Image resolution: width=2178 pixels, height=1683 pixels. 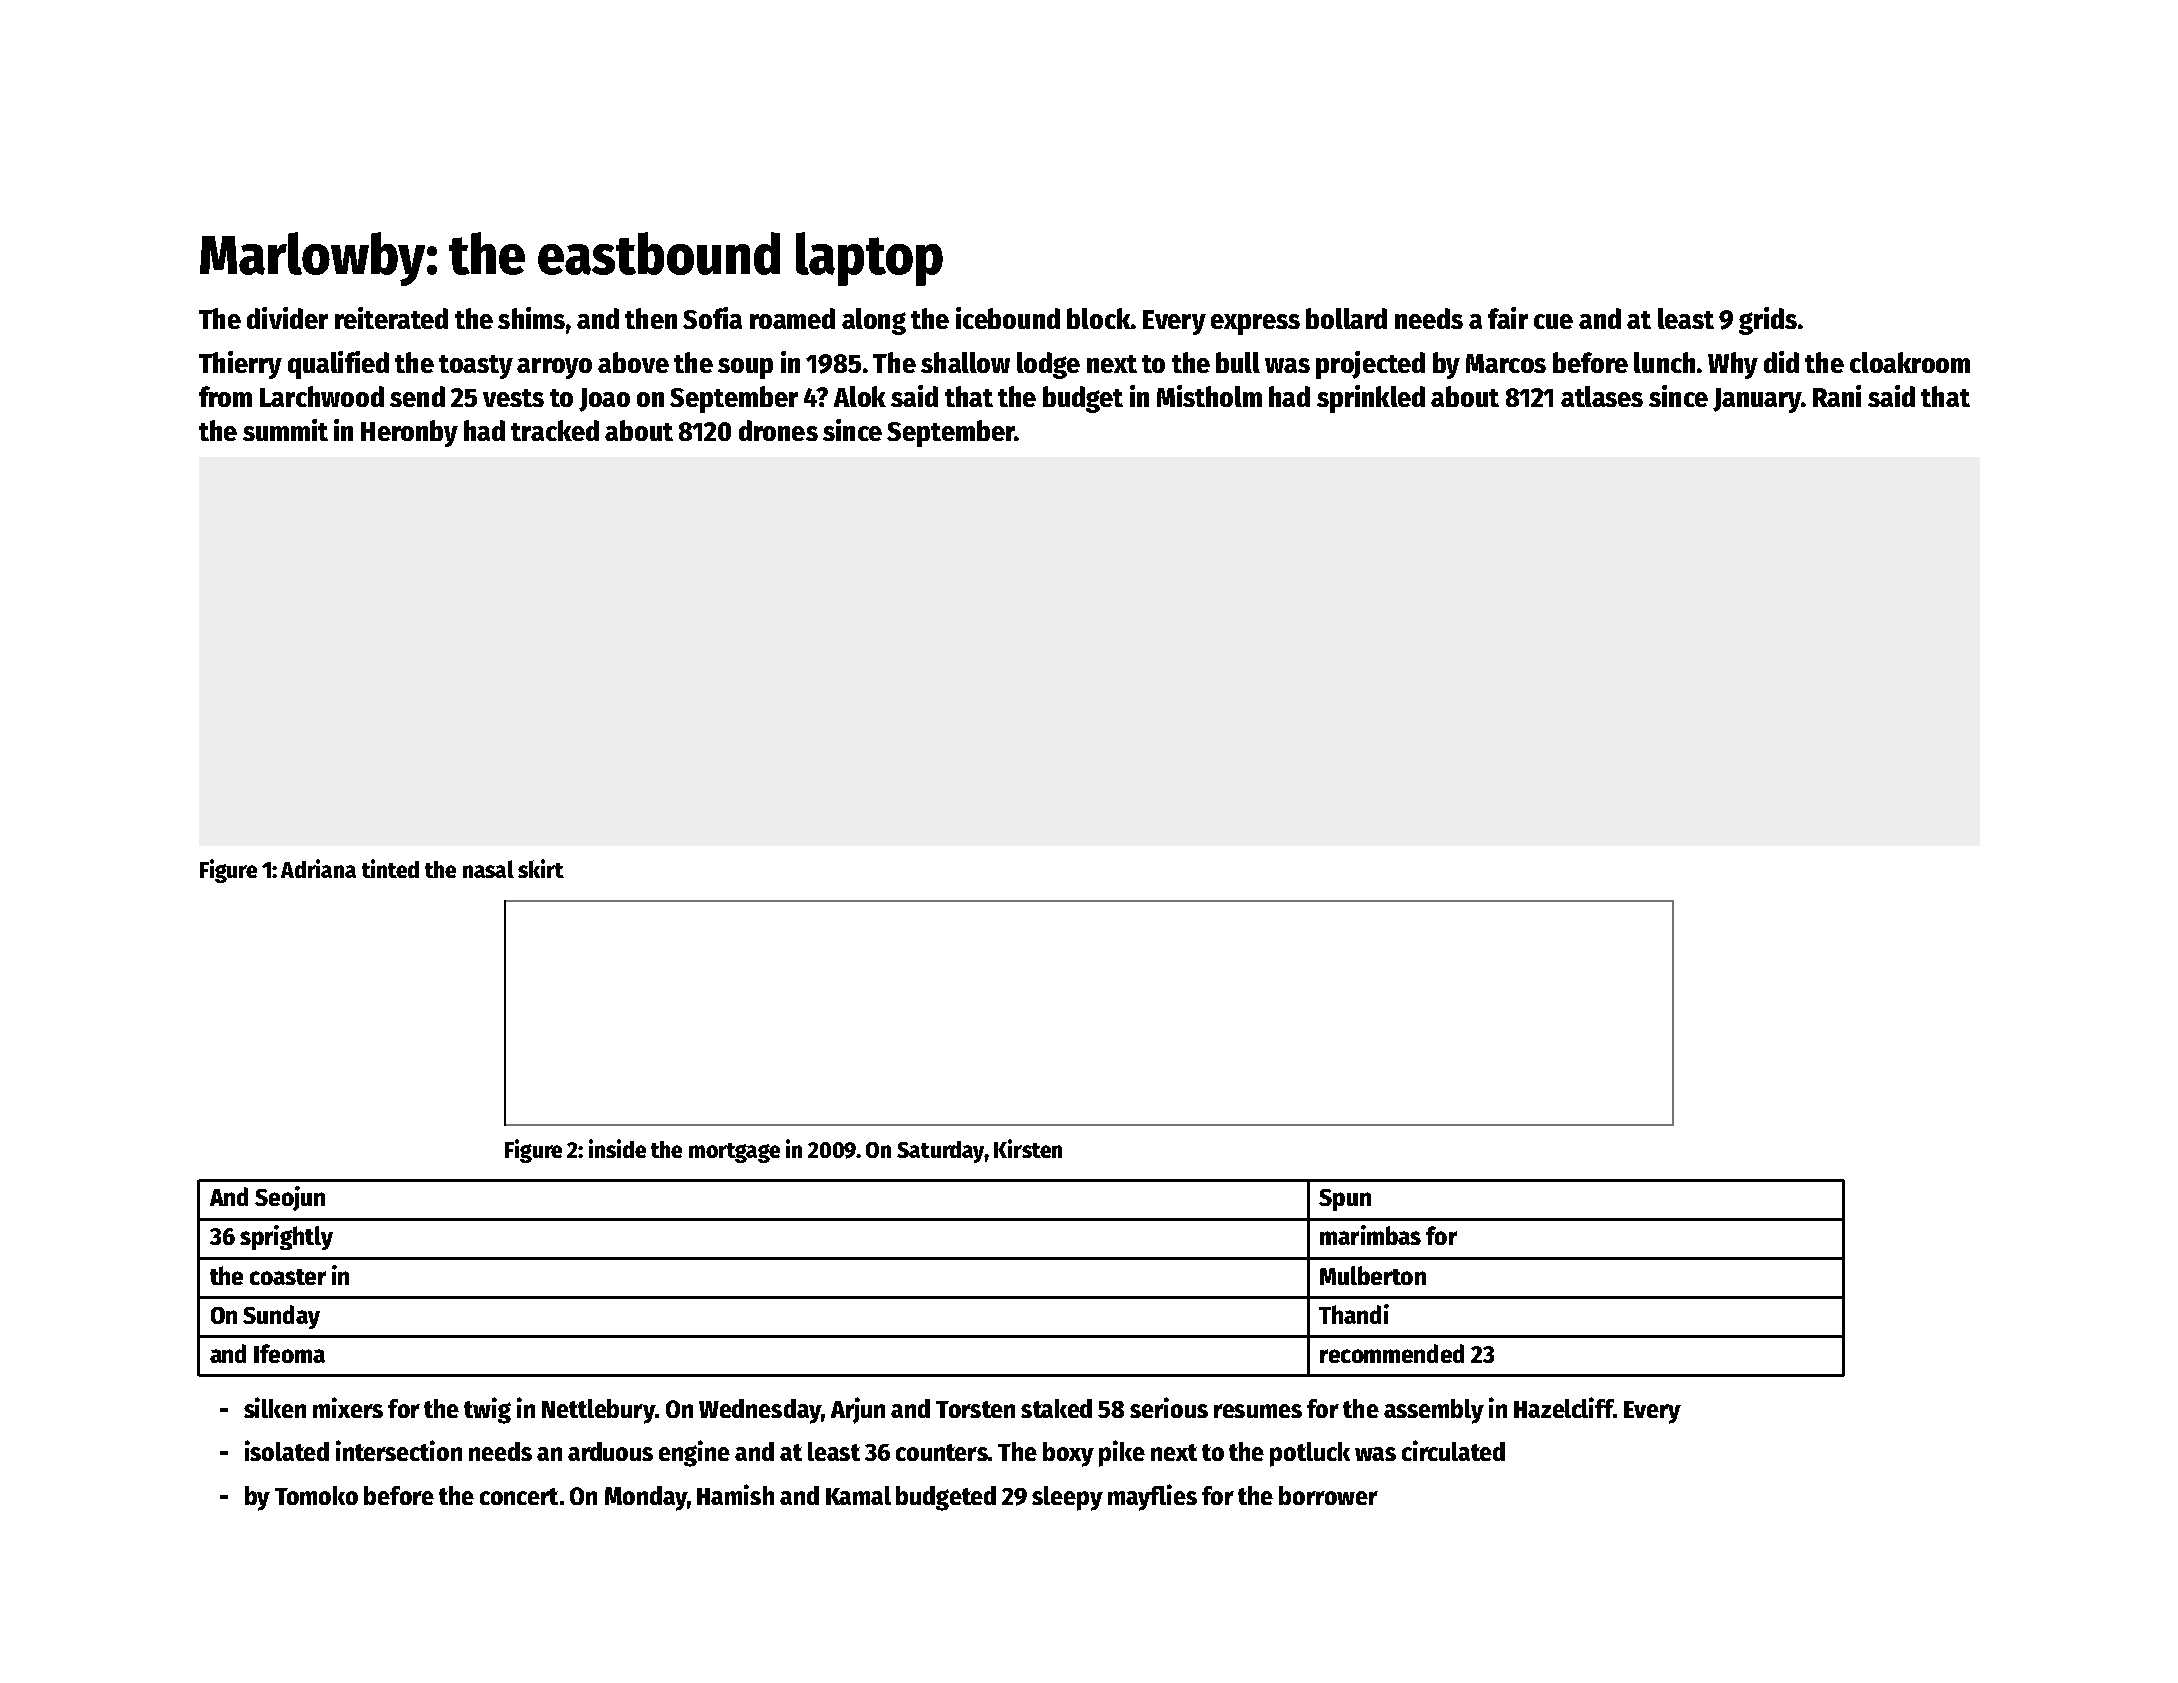 I want to click on Spun, so click(x=1345, y=1200).
